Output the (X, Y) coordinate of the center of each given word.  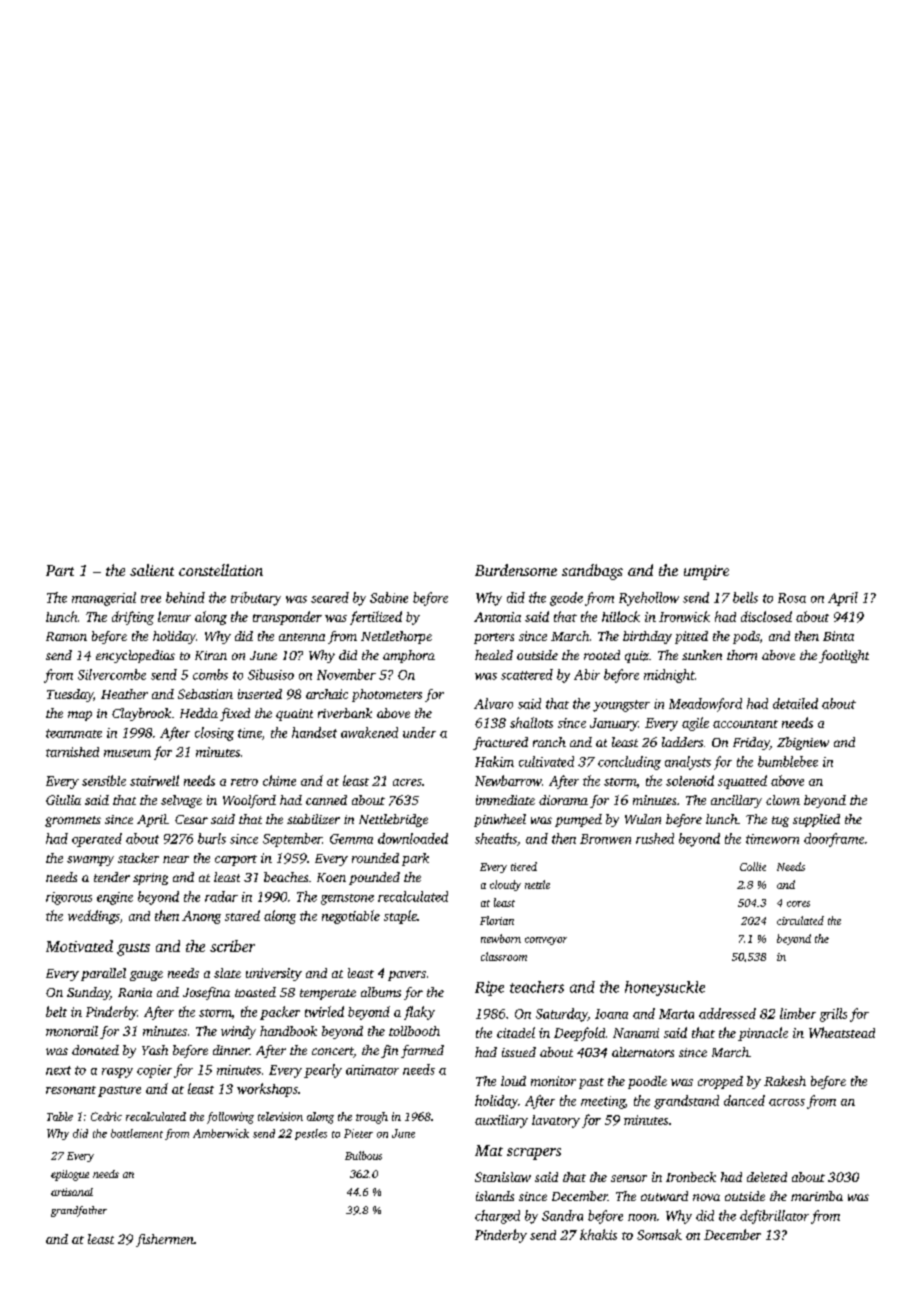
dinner (231, 1050)
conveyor (546, 941)
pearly (323, 1071)
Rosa (792, 598)
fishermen (165, 1240)
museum (127, 753)
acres (407, 782)
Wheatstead (842, 1032)
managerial (104, 599)
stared (242, 915)
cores (798, 904)
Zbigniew (803, 743)
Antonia (497, 617)
